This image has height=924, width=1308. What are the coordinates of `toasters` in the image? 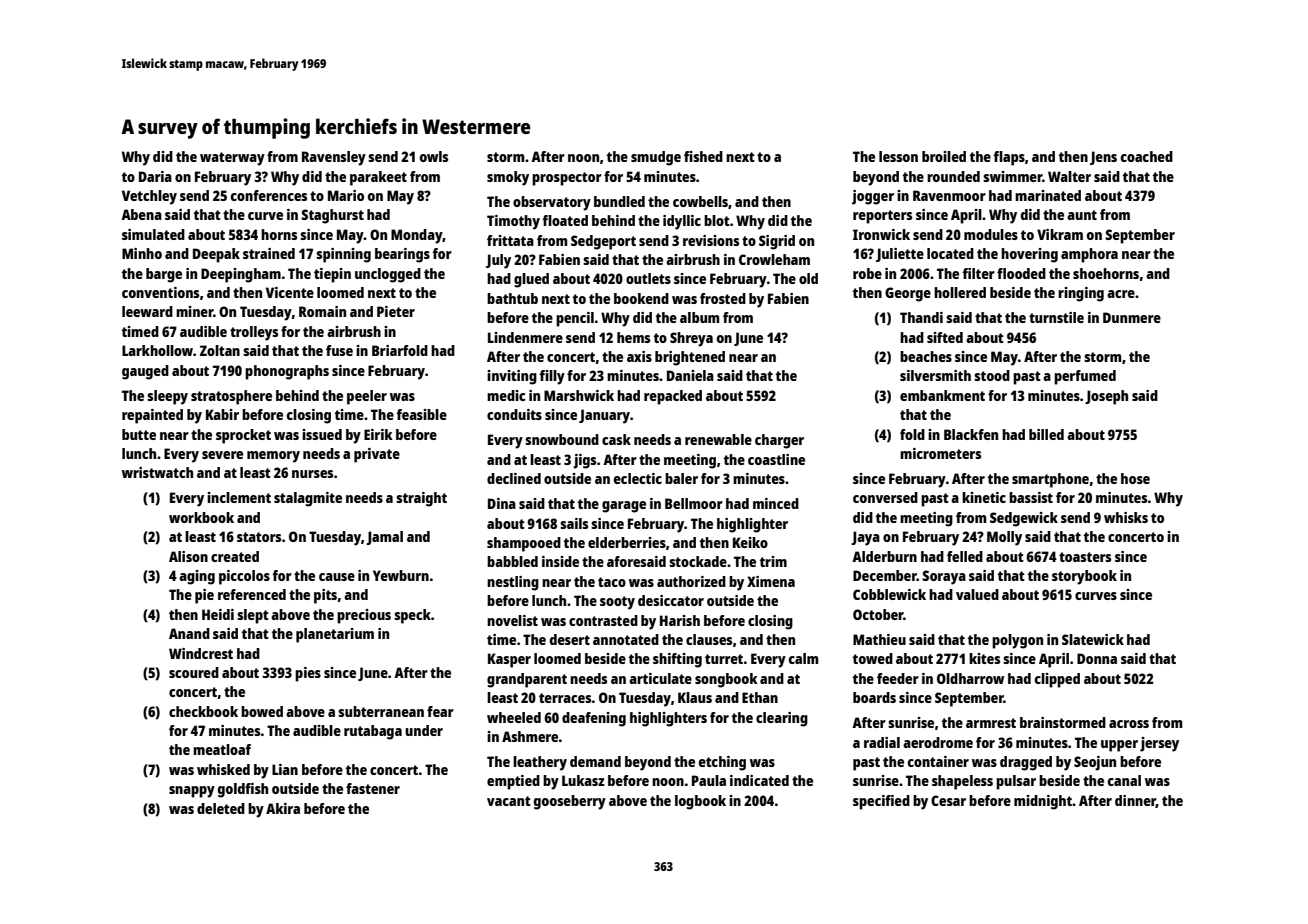 It's located at (1085, 557).
